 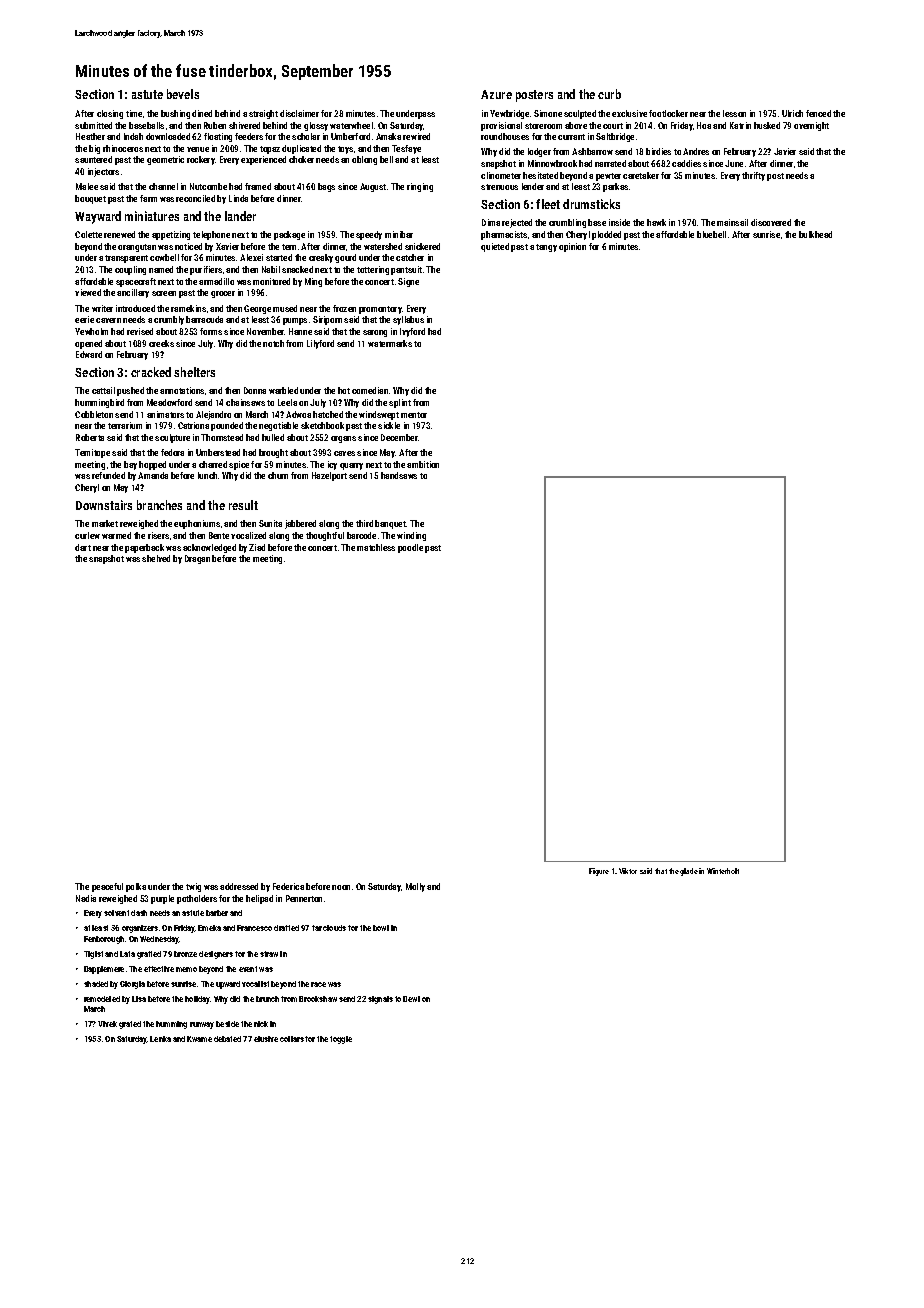 I want to click on bevels, so click(x=183, y=94).
